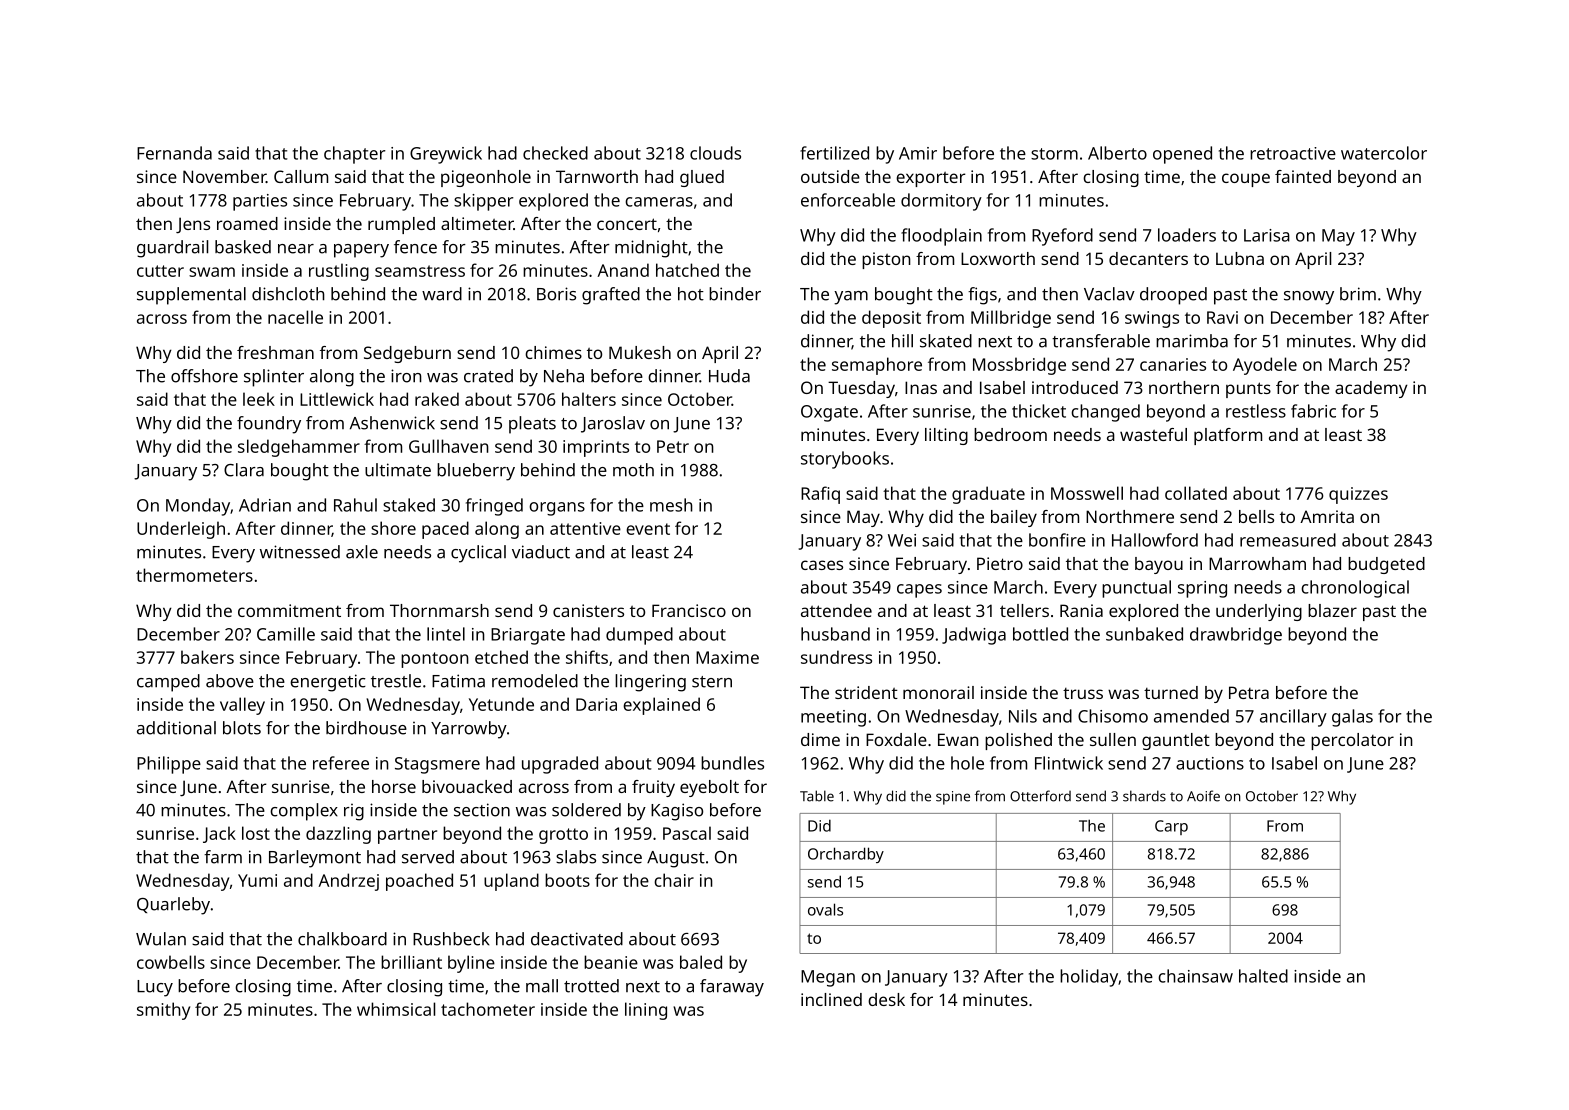 The height and width of the page is (1110, 1569). What do you see at coordinates (729, 376) in the page?
I see `Huda` at bounding box center [729, 376].
